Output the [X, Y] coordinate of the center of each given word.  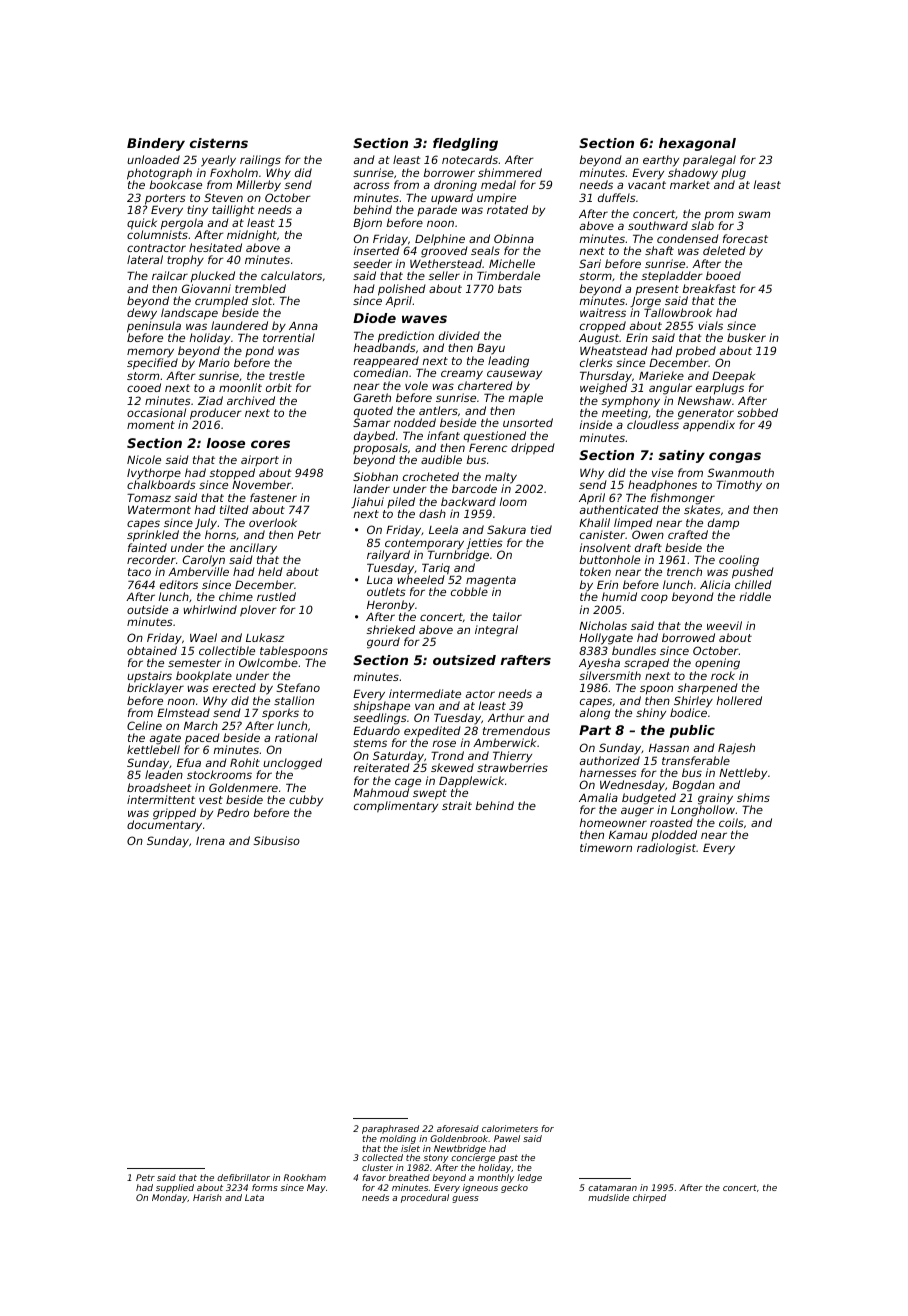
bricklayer [155, 689]
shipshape [381, 707]
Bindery [156, 144]
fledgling [465, 144]
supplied [175, 1188]
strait [457, 805]
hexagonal [697, 144]
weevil [724, 625]
